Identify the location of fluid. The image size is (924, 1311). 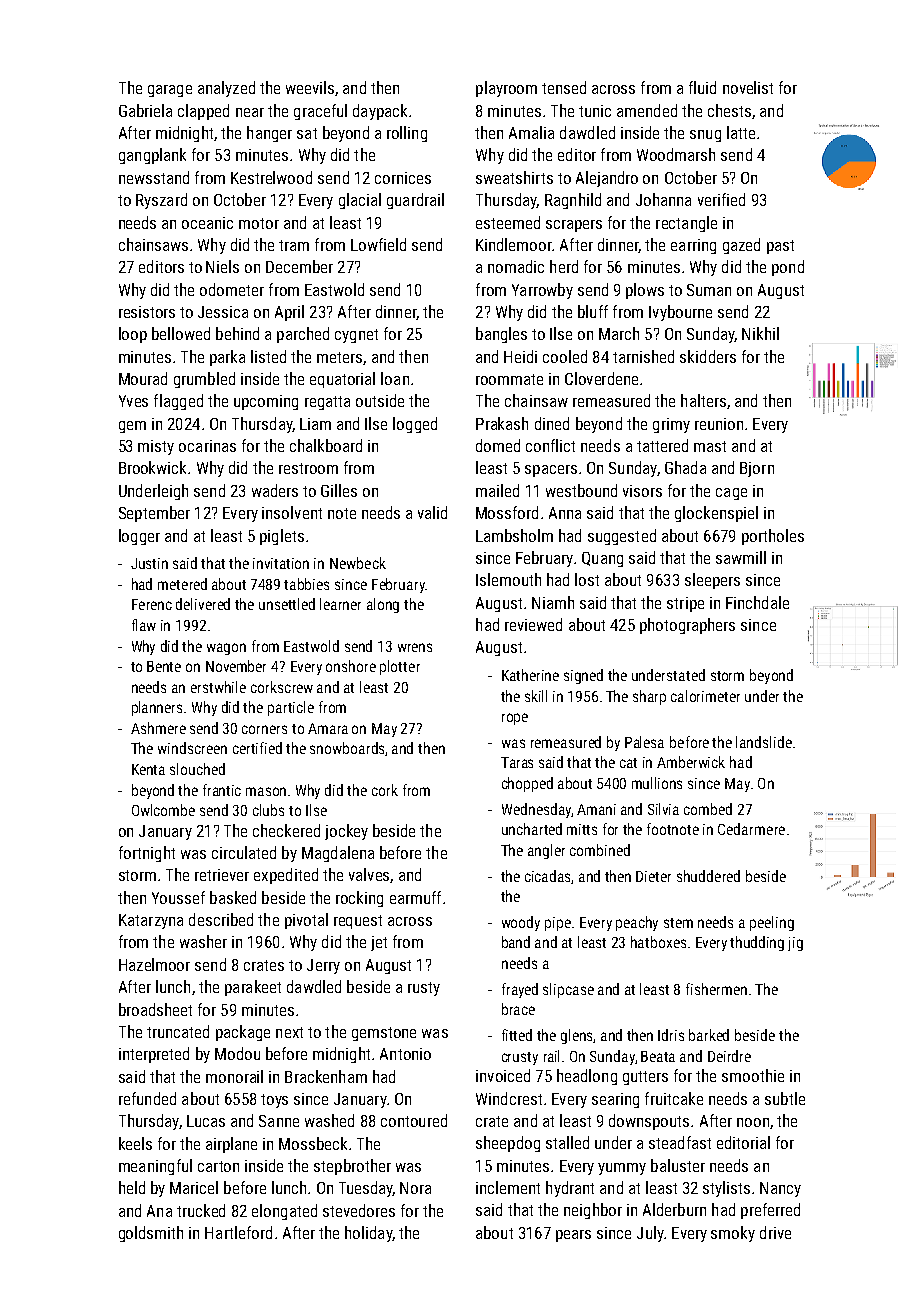
(702, 87).
